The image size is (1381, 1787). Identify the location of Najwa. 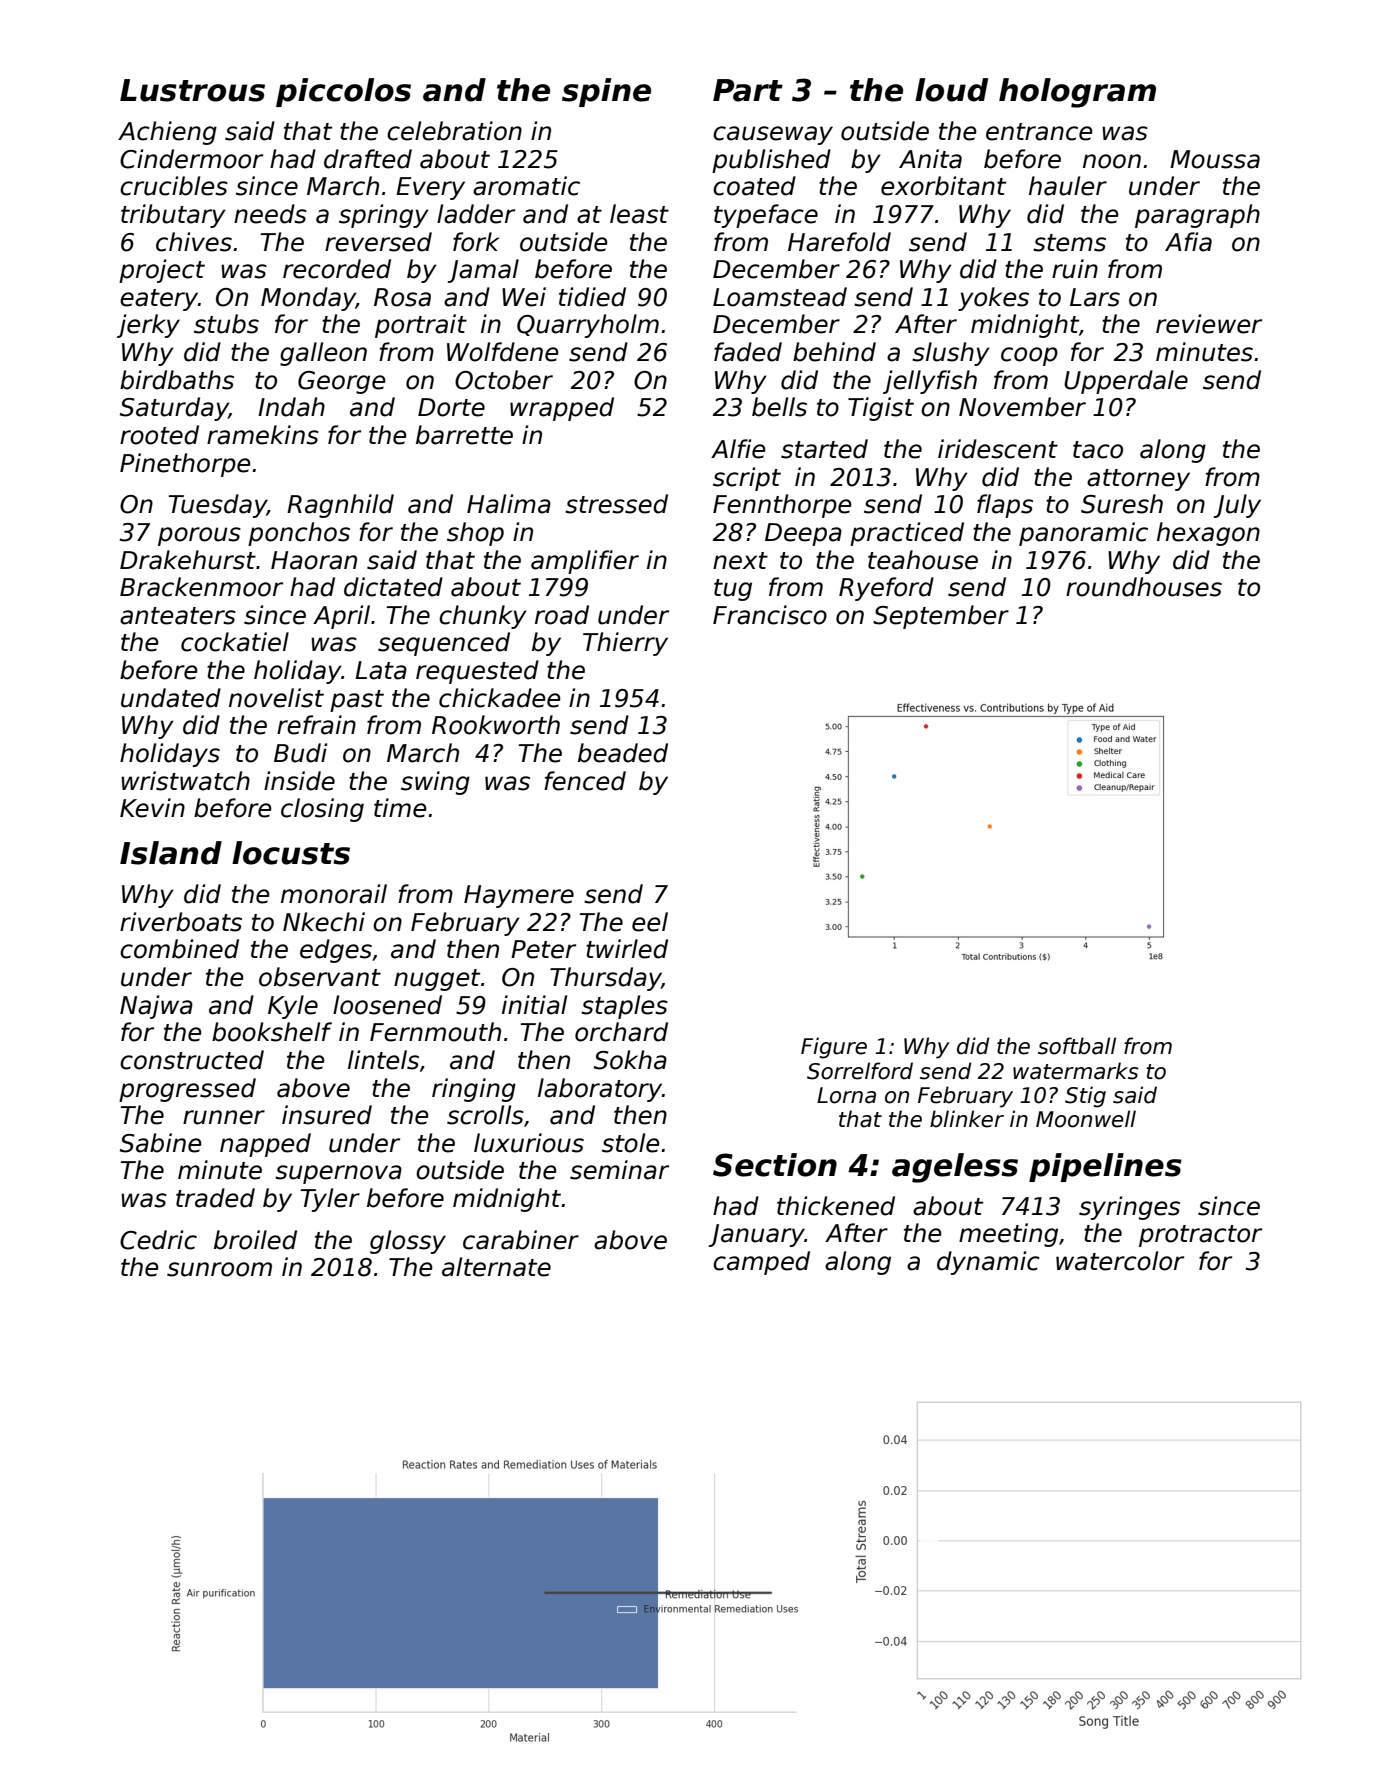
(156, 1007).
